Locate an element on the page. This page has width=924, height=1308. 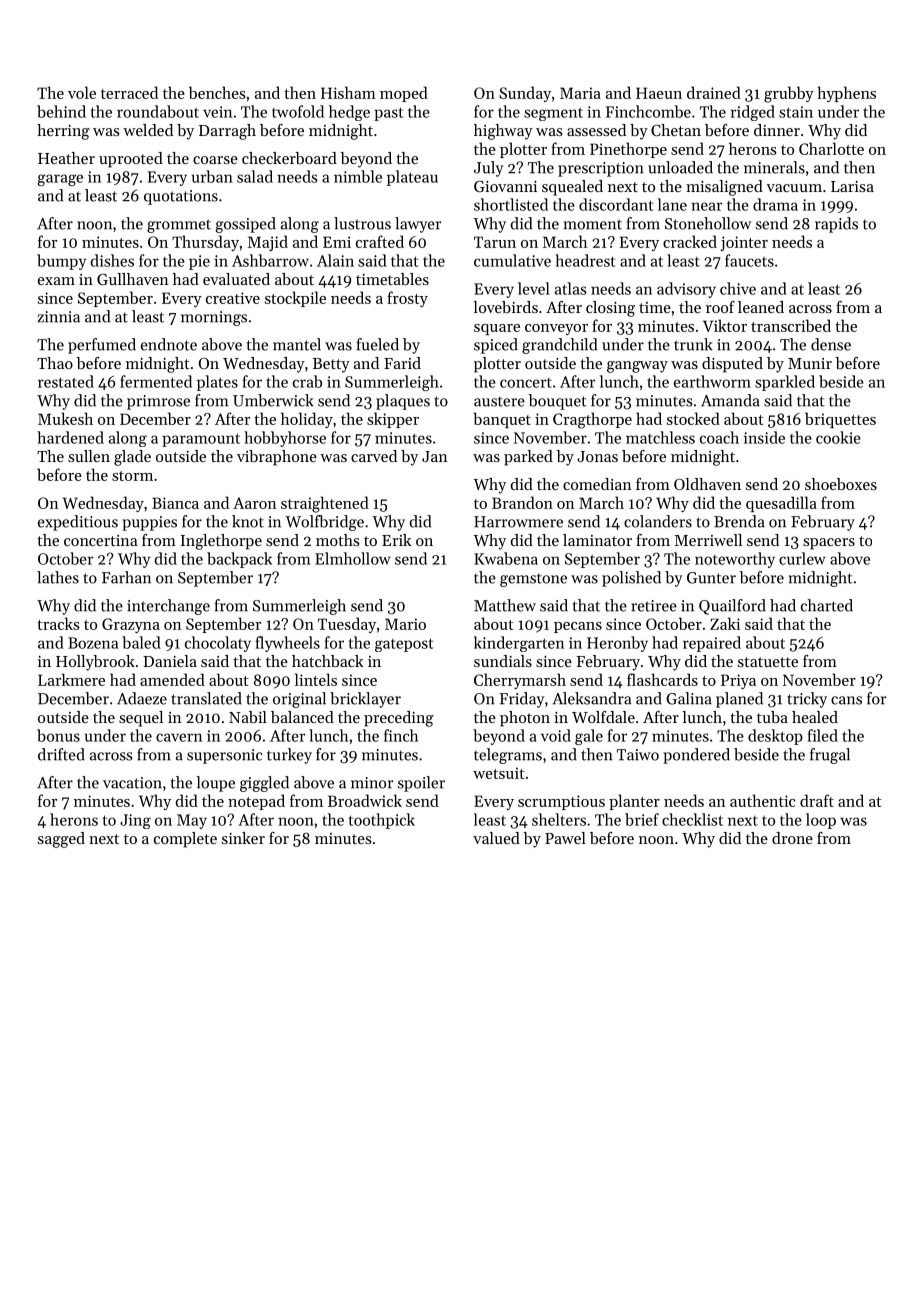
Brandon is located at coordinates (522, 502).
